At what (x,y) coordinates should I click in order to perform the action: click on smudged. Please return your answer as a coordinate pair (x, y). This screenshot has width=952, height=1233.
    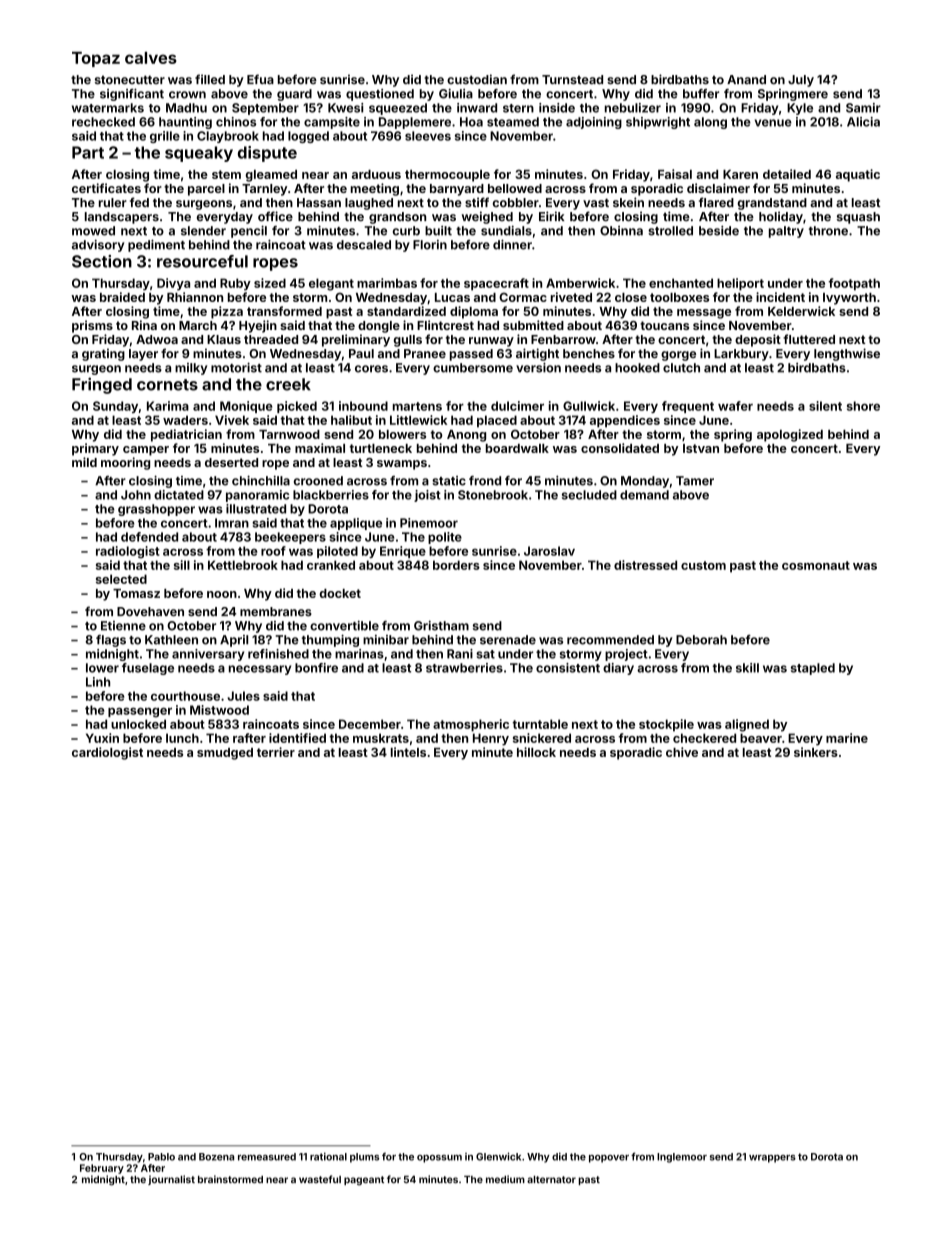
    Looking at the image, I should click on (225, 754).
